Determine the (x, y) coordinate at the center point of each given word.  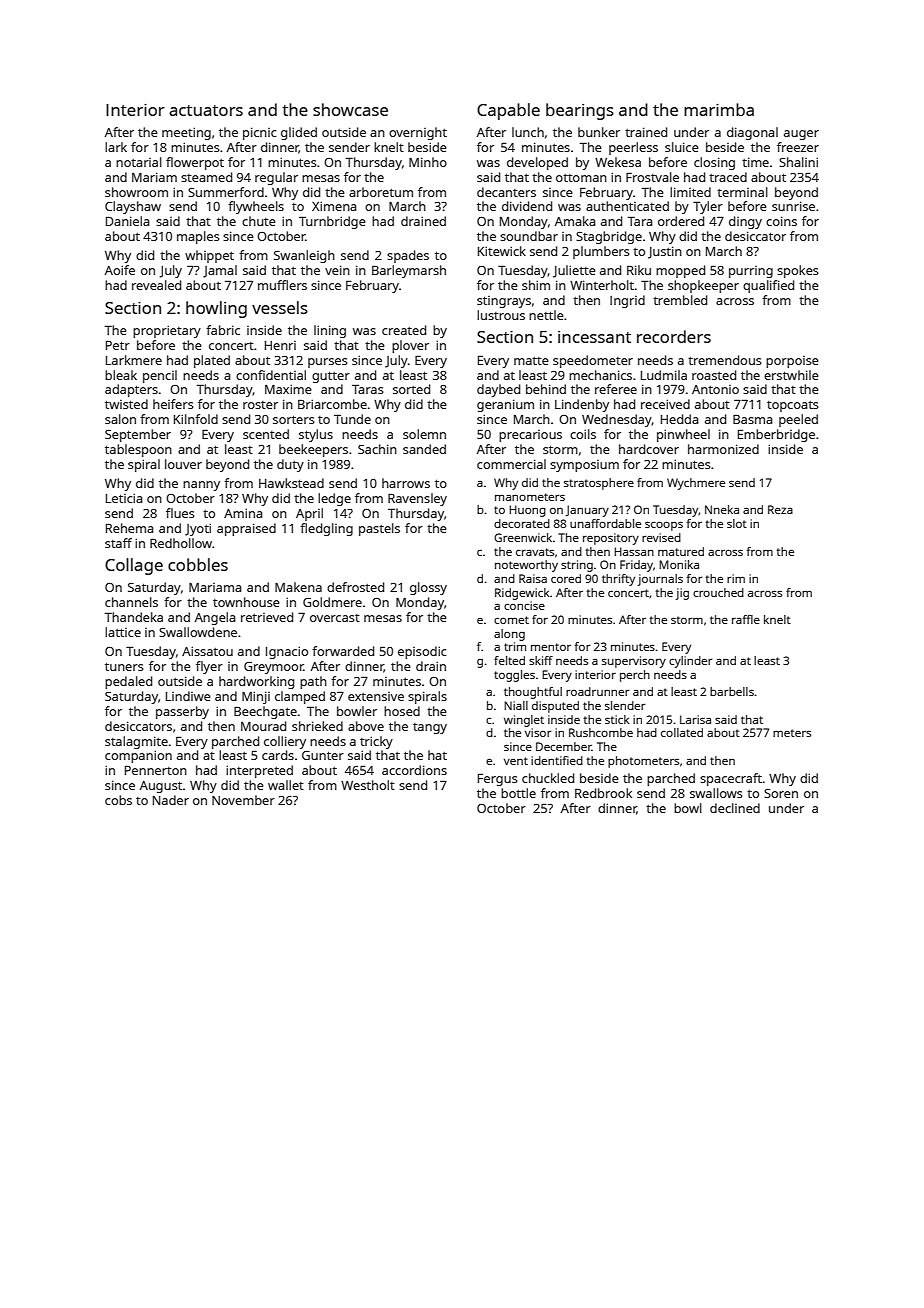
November (243, 800)
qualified (768, 286)
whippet (209, 256)
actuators (206, 110)
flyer (209, 667)
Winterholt (602, 285)
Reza (780, 509)
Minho (428, 162)
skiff (541, 660)
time (755, 162)
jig (682, 594)
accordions (414, 770)
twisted (126, 404)
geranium (505, 405)
